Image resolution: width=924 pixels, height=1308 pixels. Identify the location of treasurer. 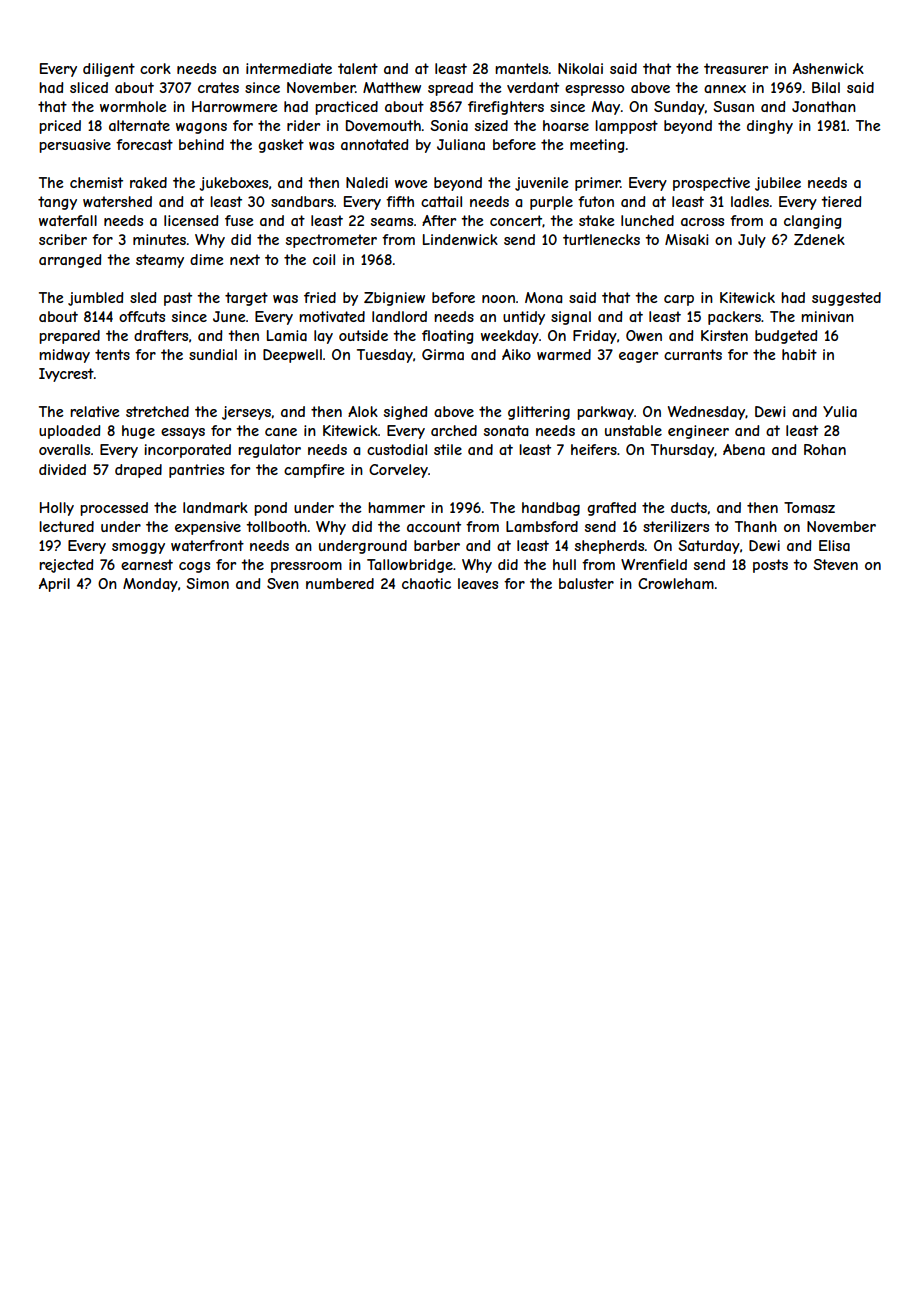
(736, 68).
